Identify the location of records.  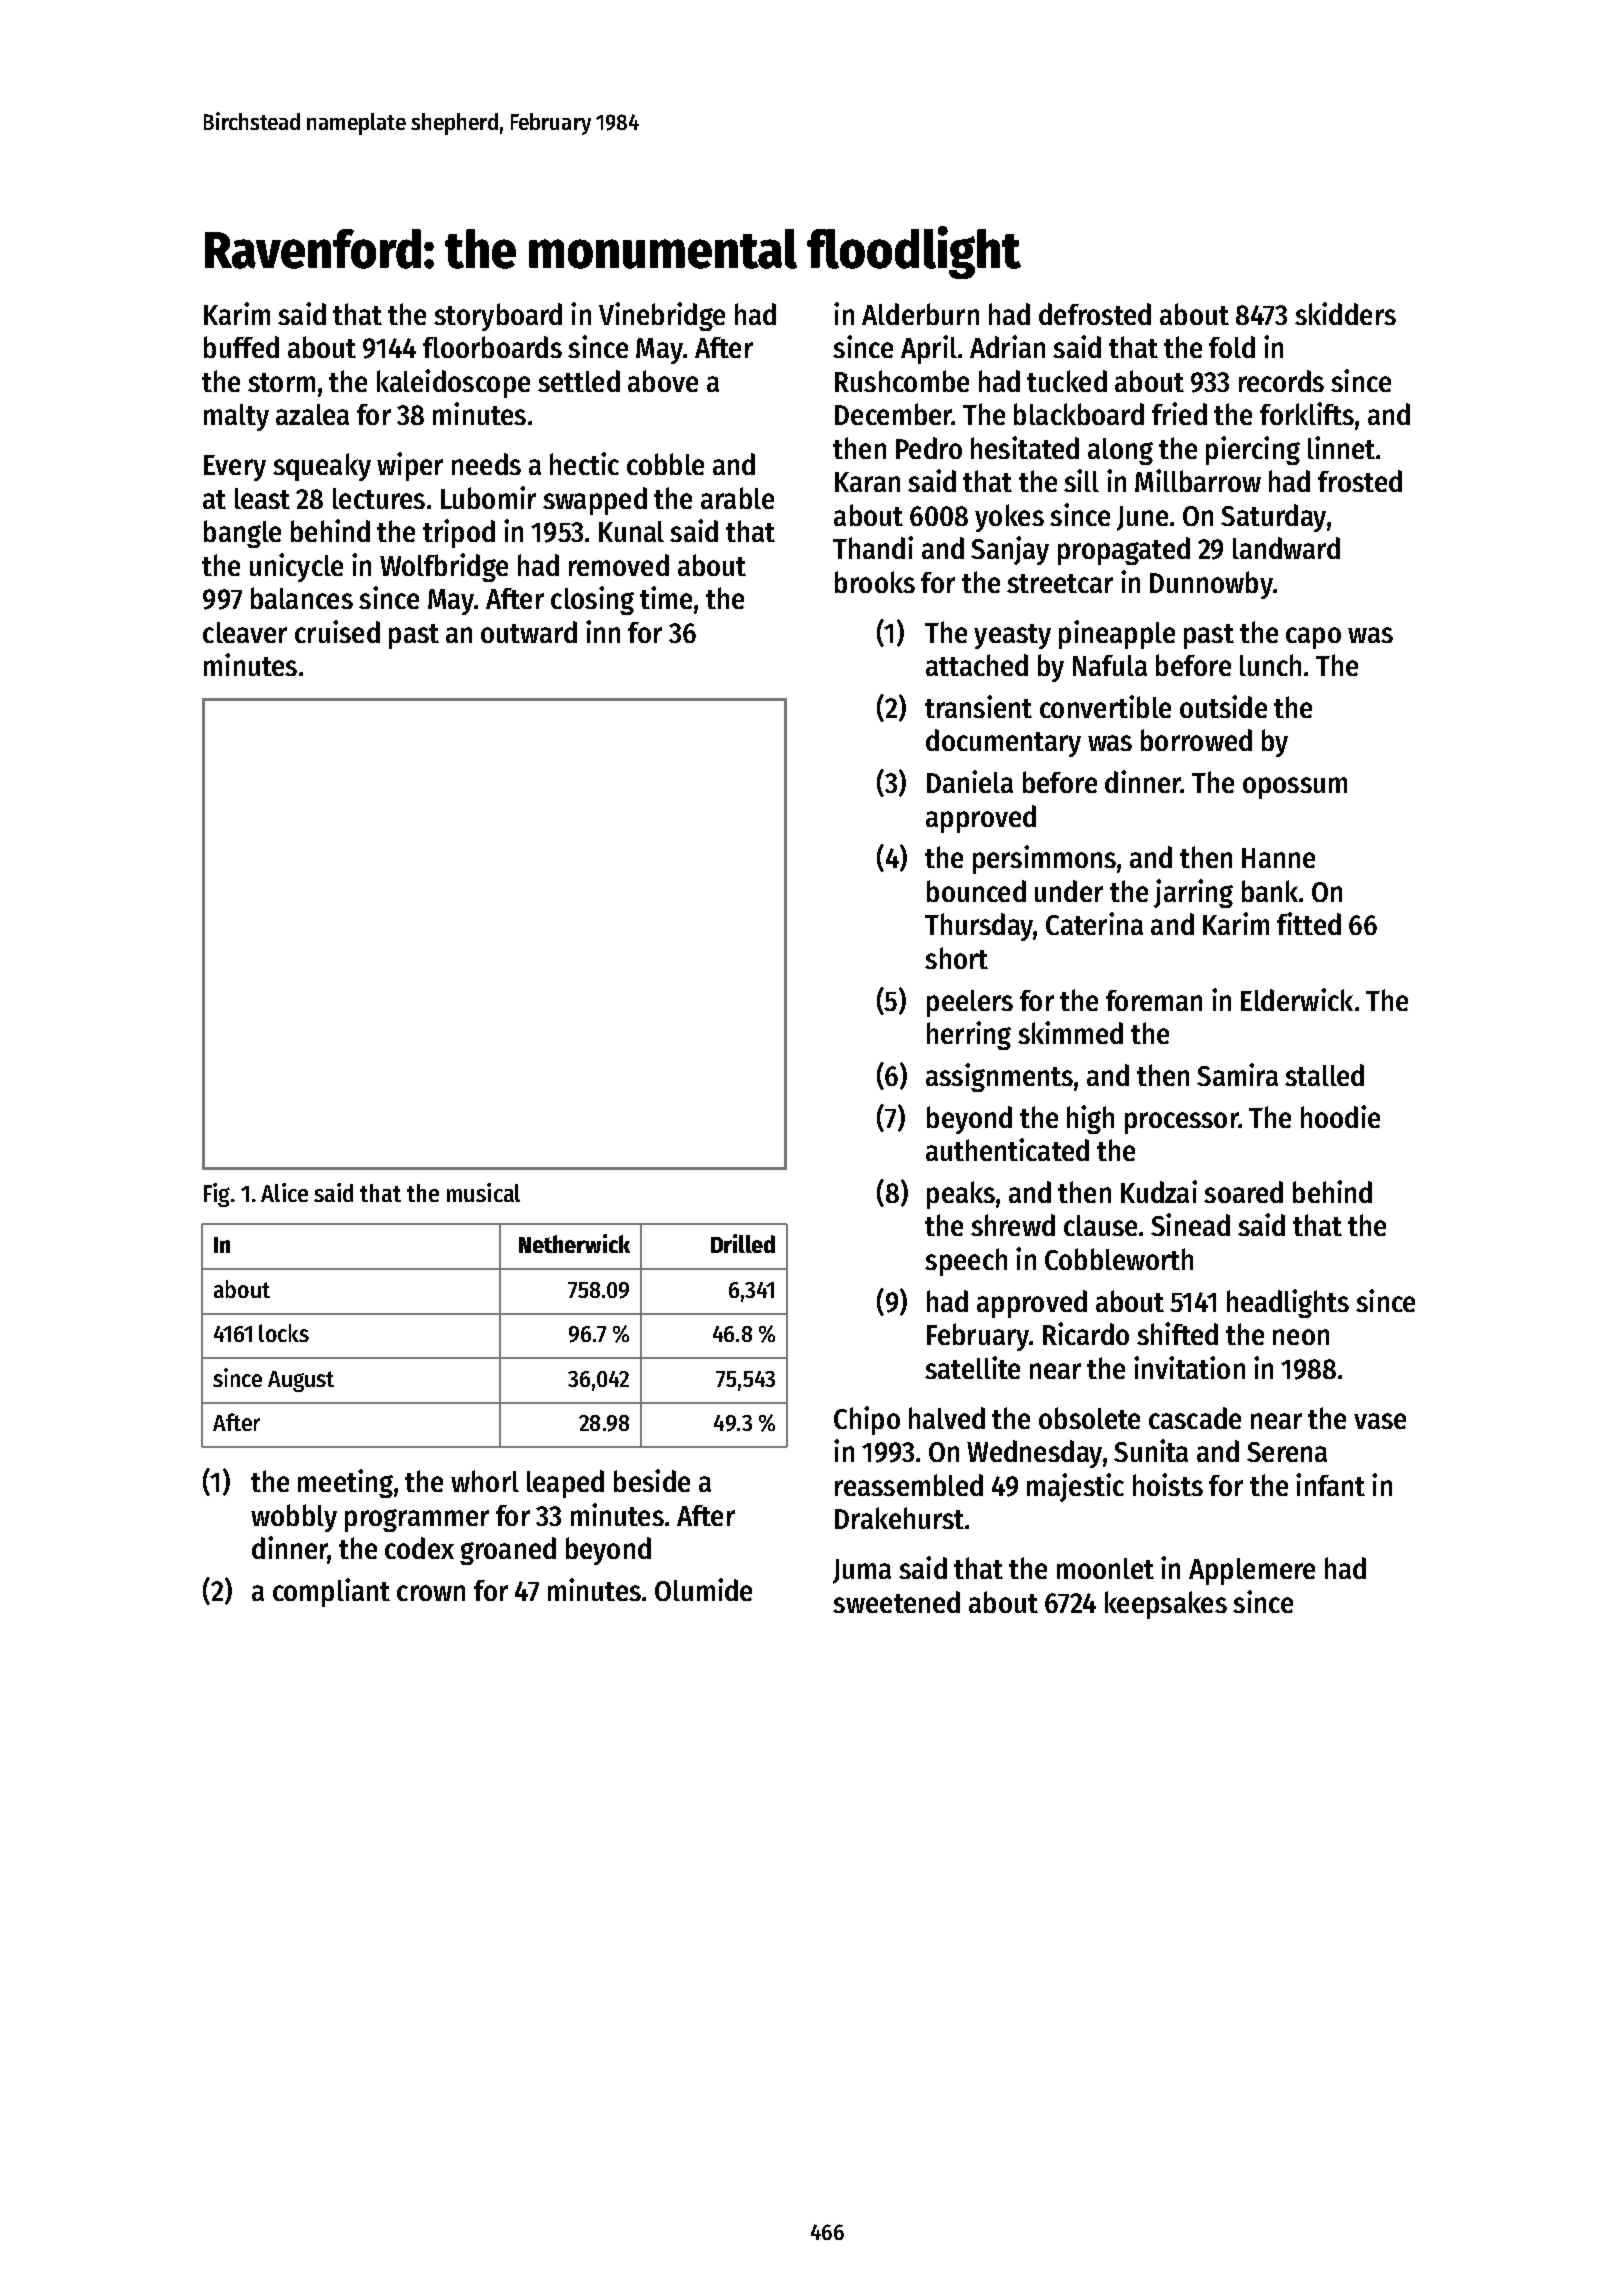
(1281, 381).
